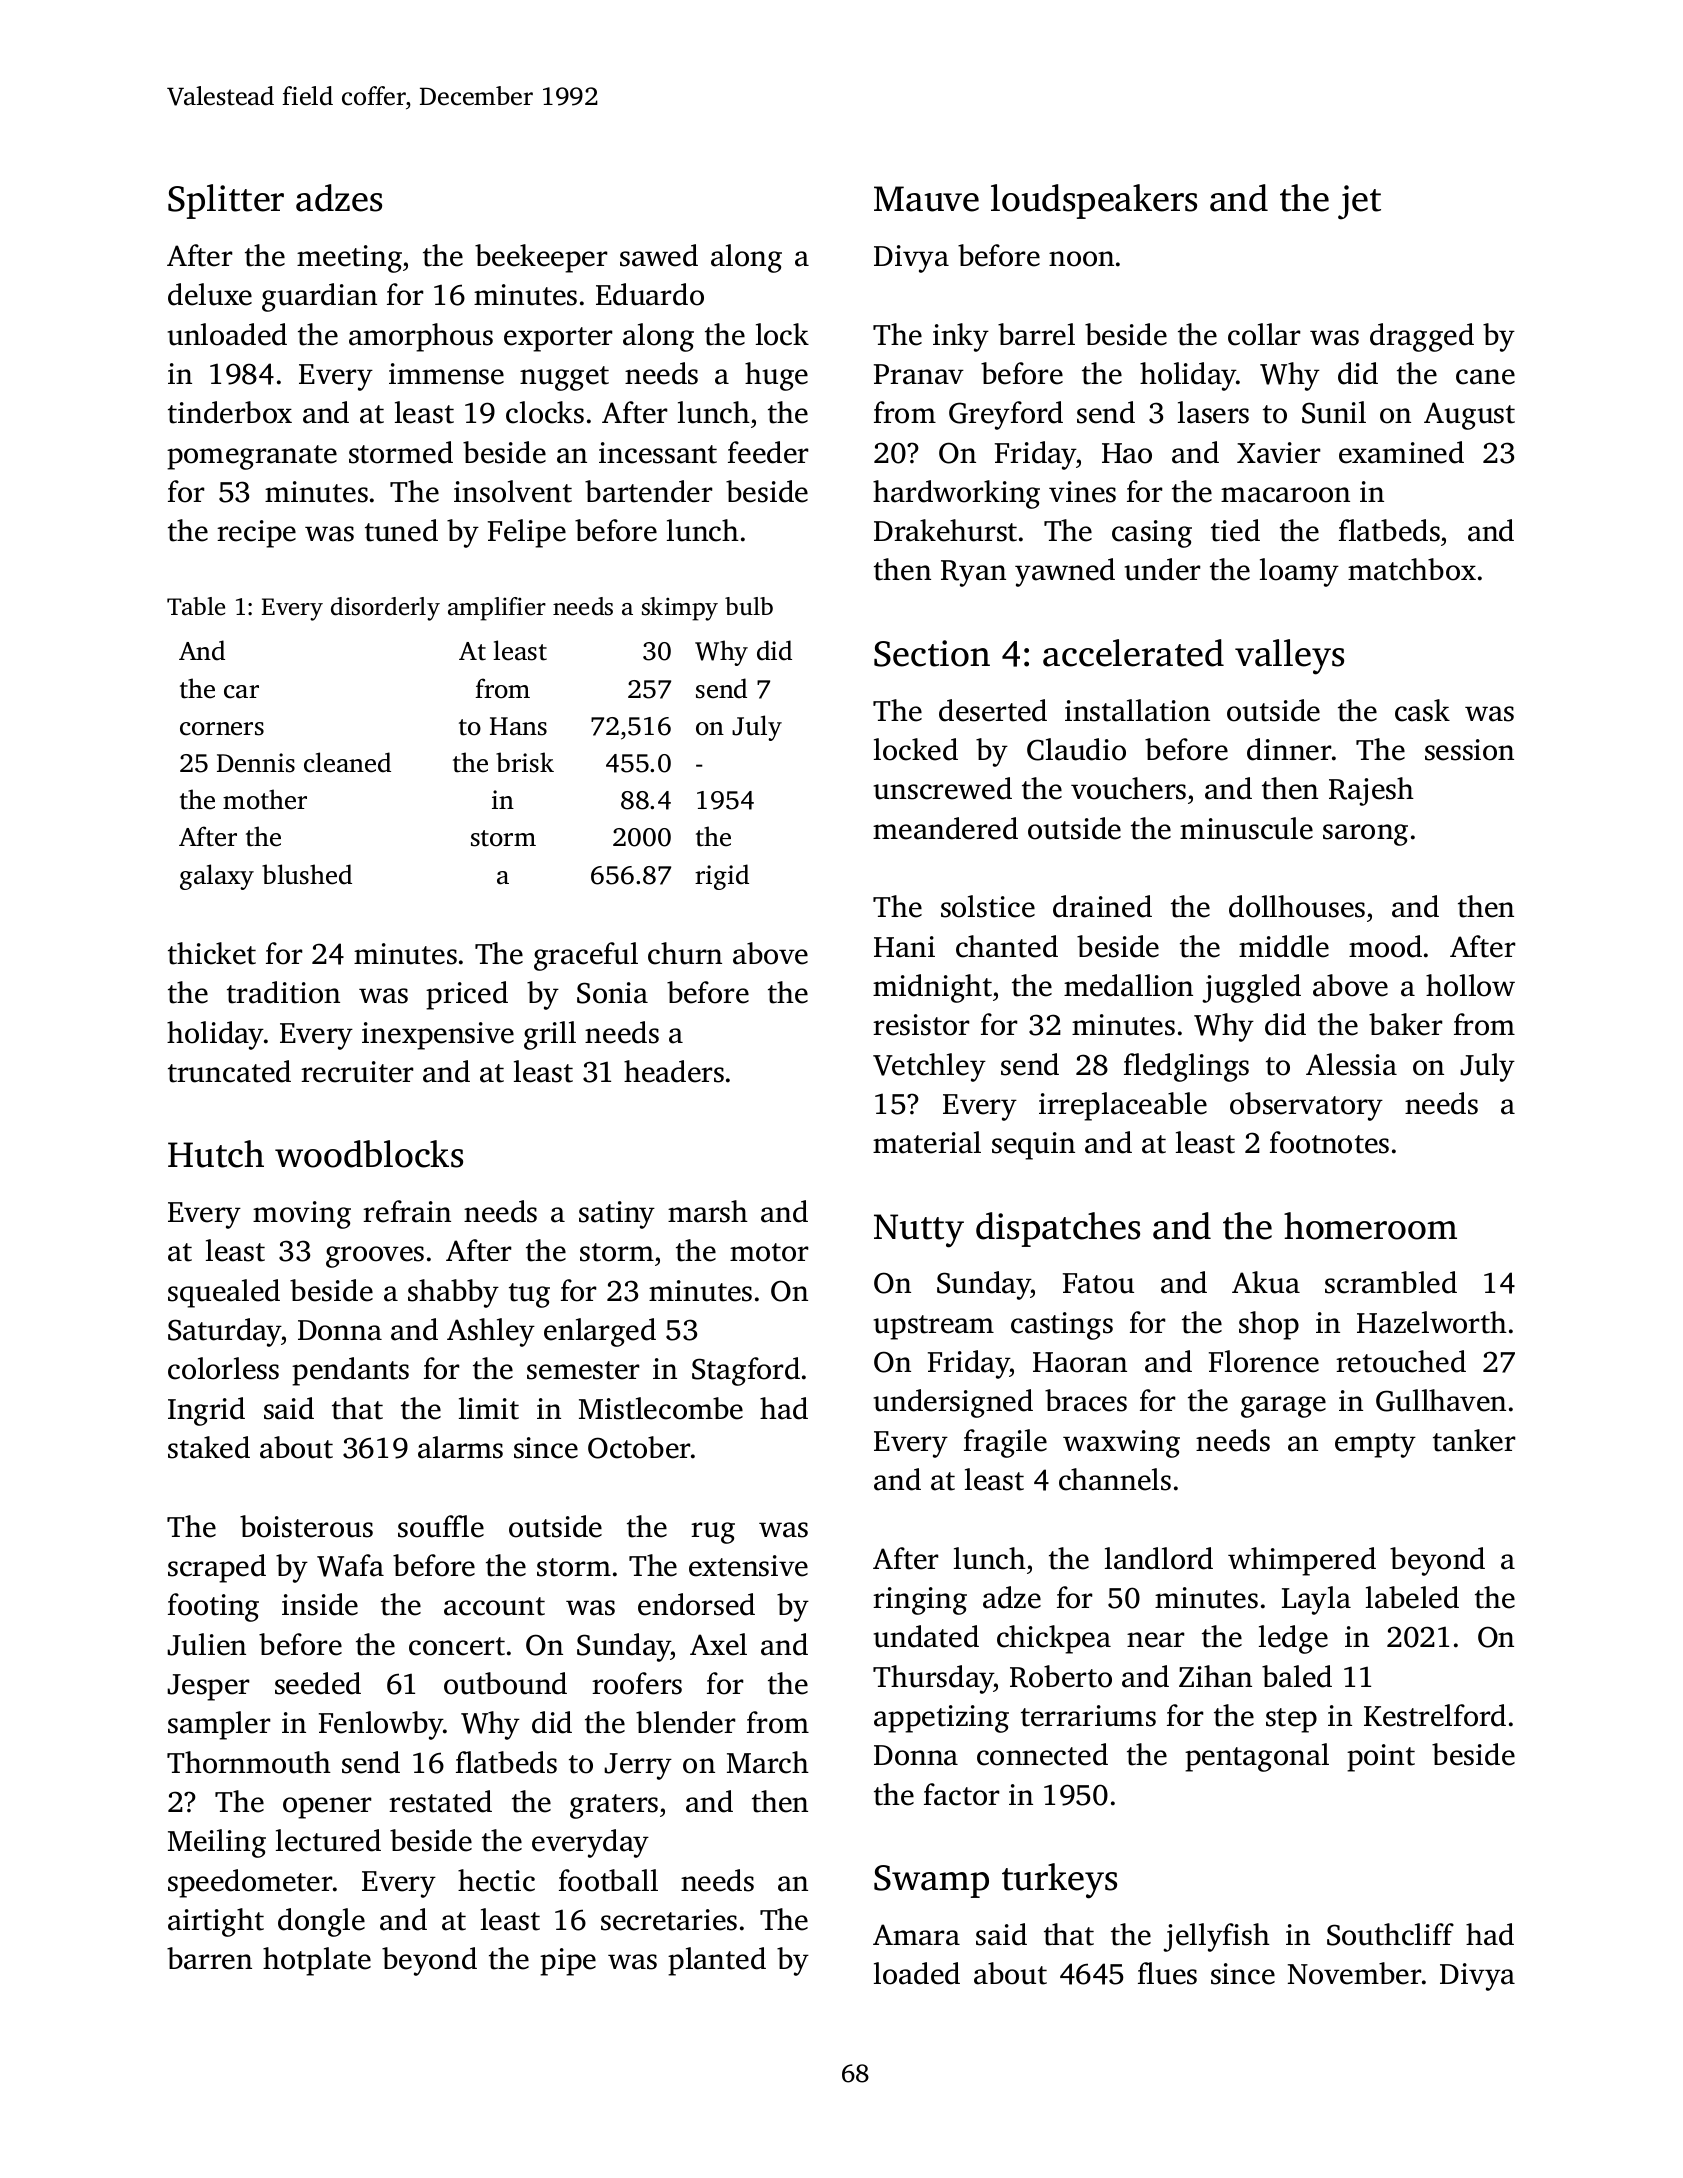  What do you see at coordinates (1059, 1881) in the screenshot?
I see `turkeys` at bounding box center [1059, 1881].
